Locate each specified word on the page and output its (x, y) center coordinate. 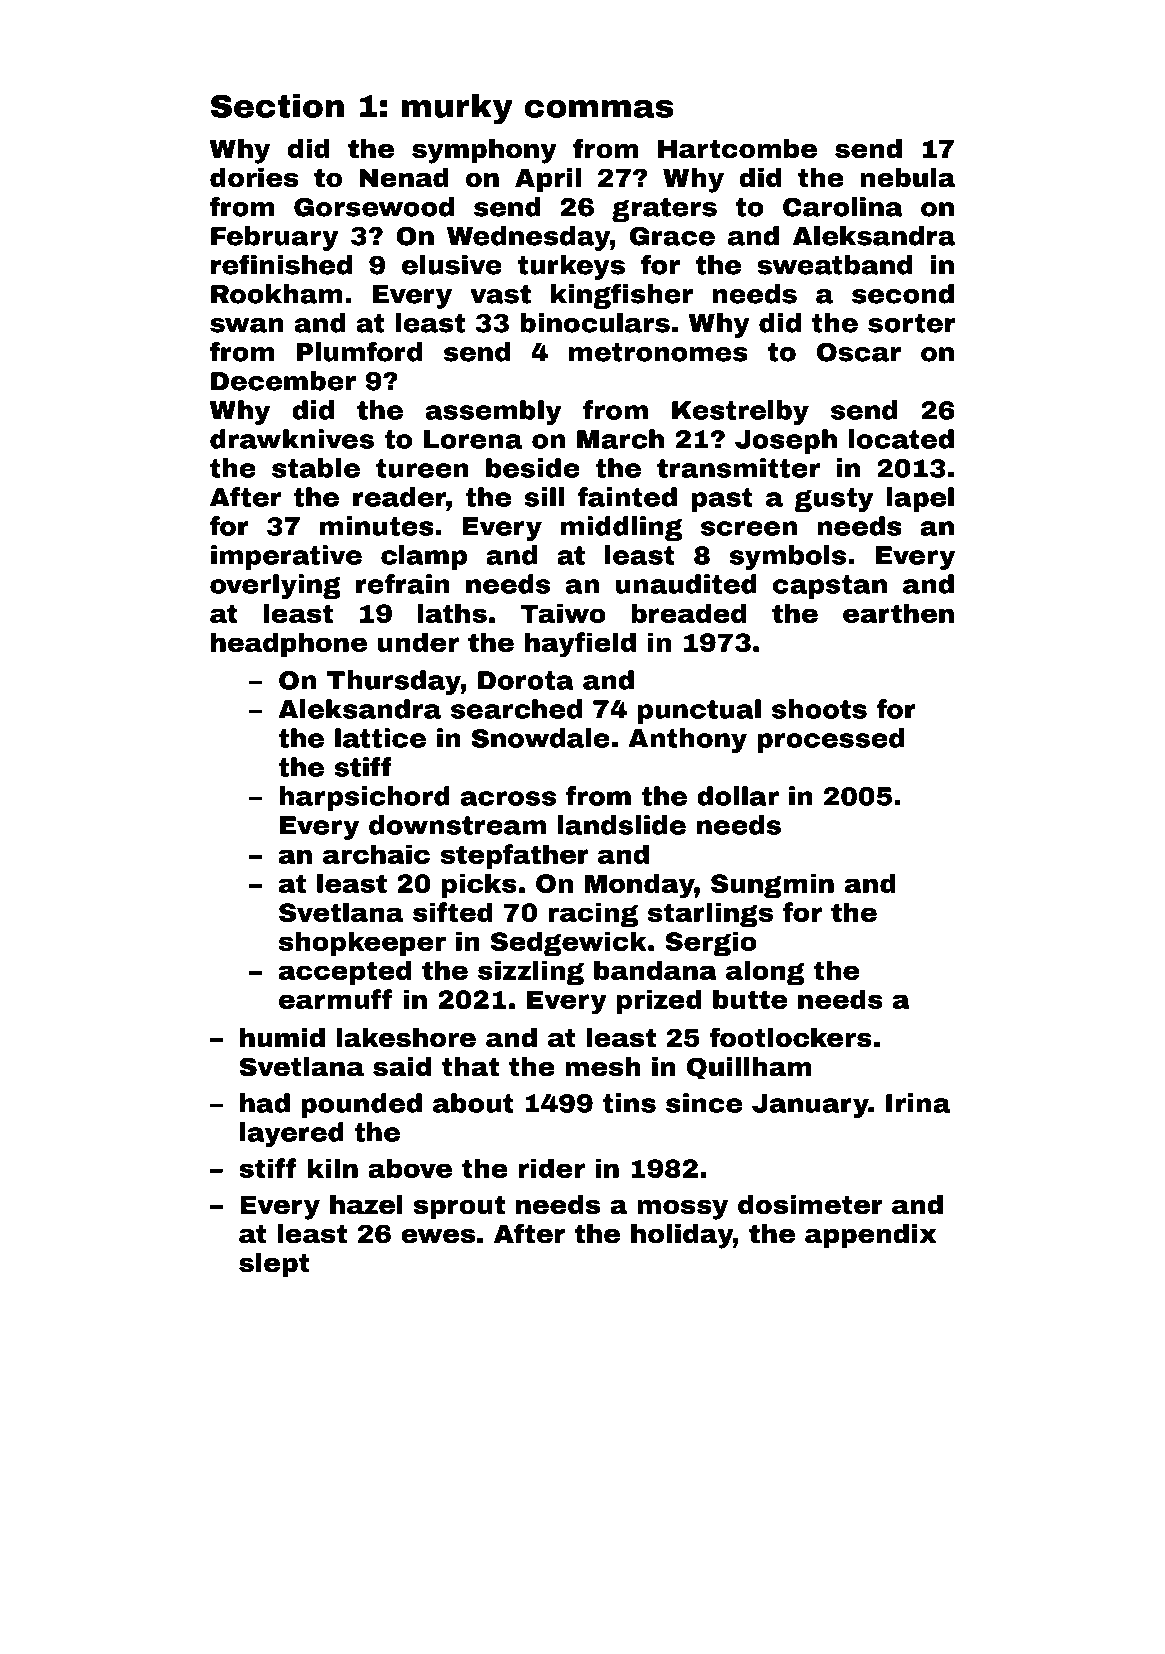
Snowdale (541, 738)
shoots (819, 709)
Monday (640, 886)
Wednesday (528, 238)
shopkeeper (362, 943)
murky (457, 109)
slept (274, 1265)
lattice (380, 738)
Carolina (843, 207)
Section (277, 106)
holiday (682, 1236)
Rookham (277, 294)
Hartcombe (737, 149)
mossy (682, 1210)
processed (830, 740)
